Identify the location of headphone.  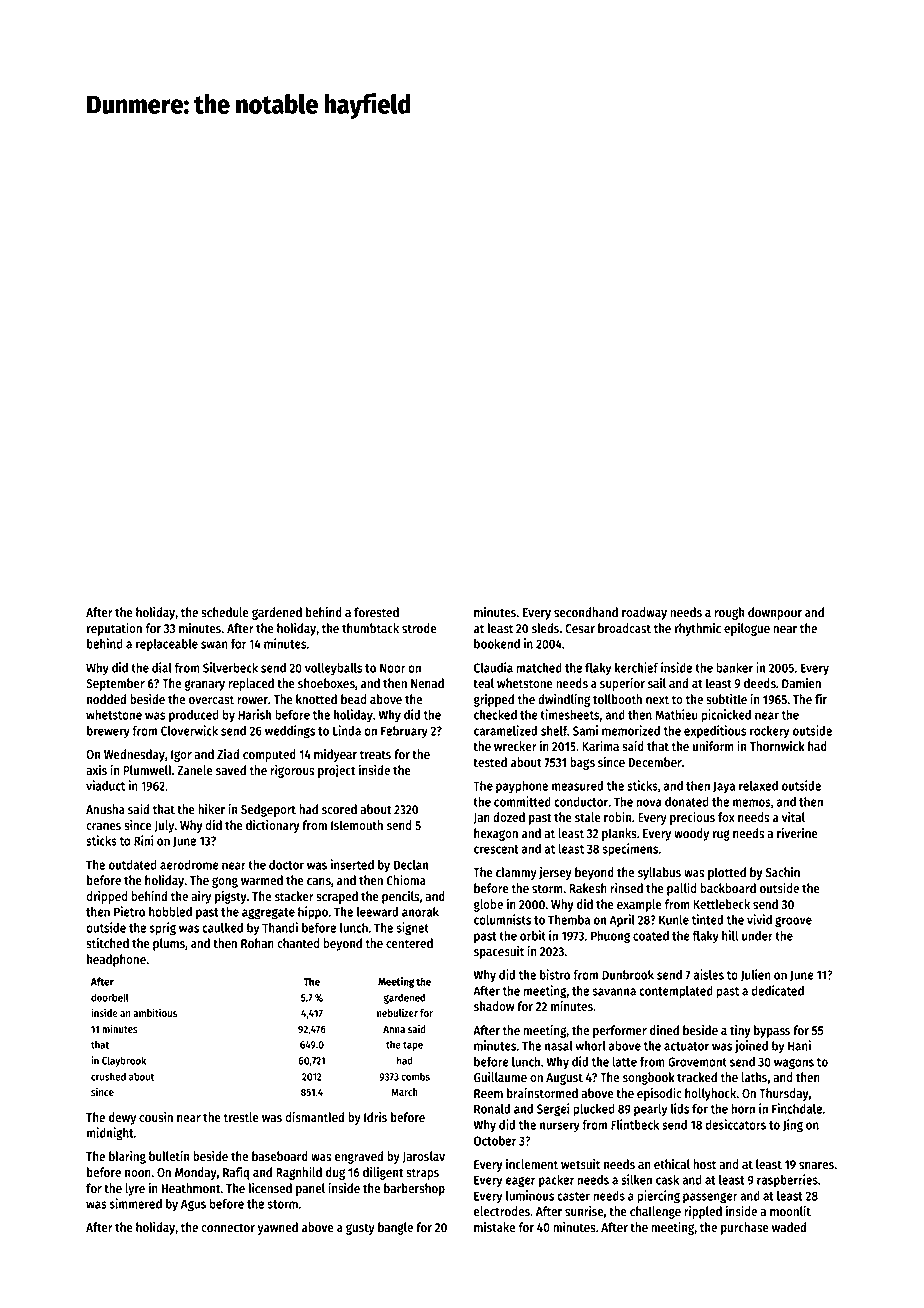
(116, 960).
